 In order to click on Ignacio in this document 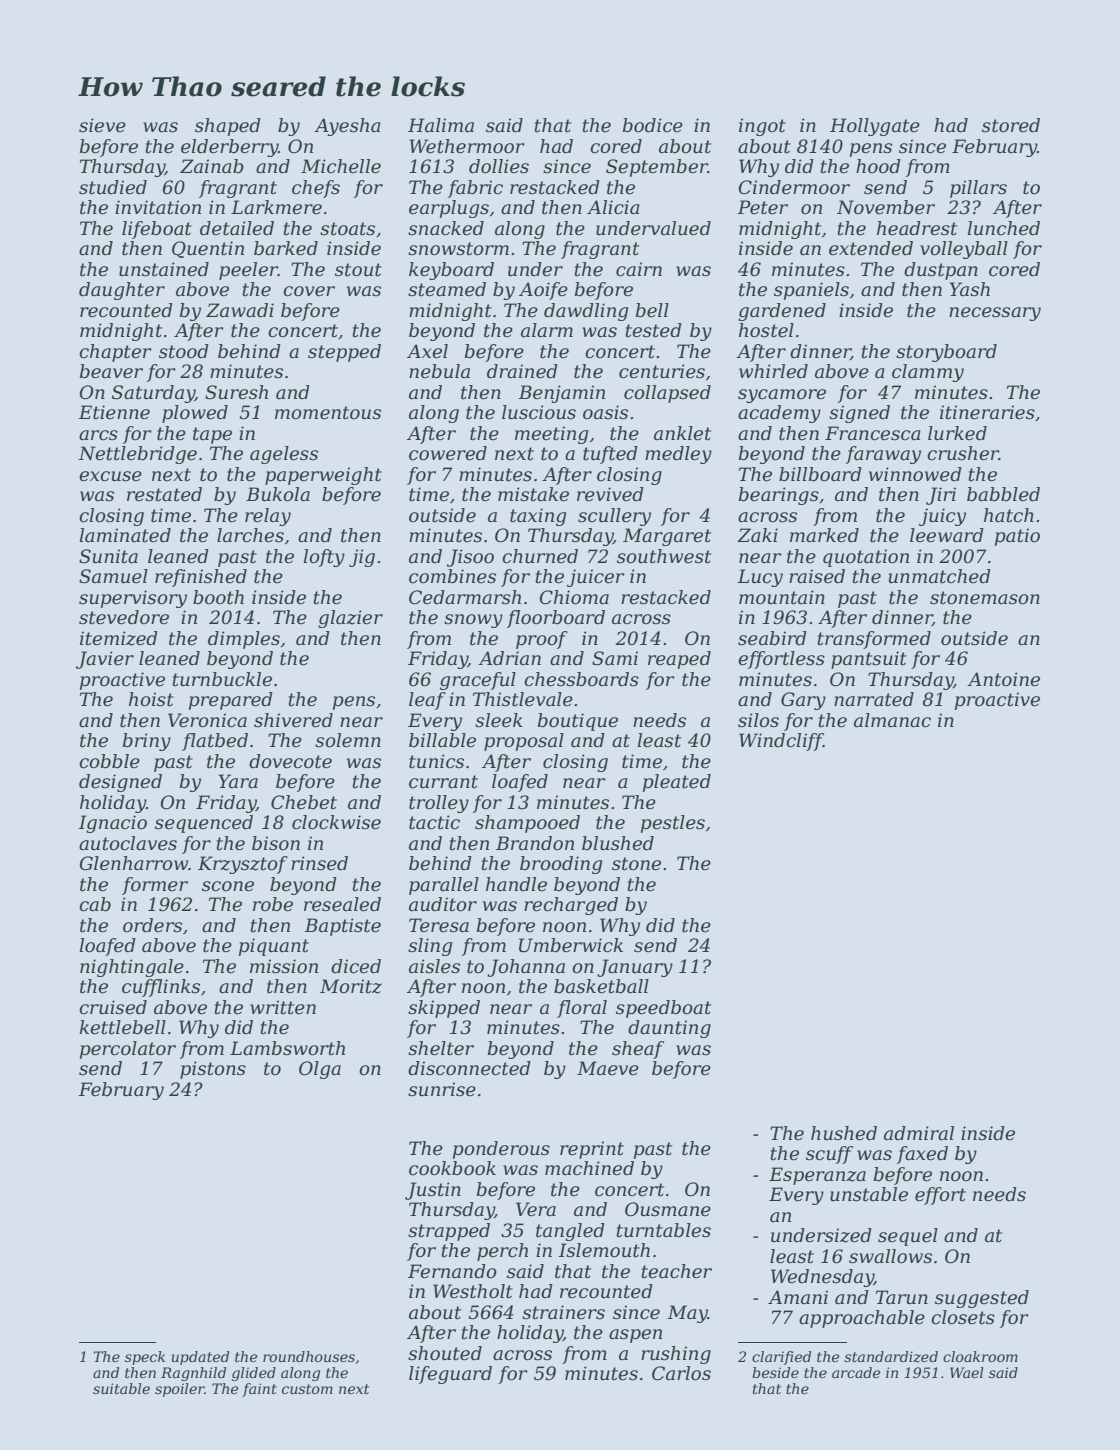, I will do `click(112, 824)`.
